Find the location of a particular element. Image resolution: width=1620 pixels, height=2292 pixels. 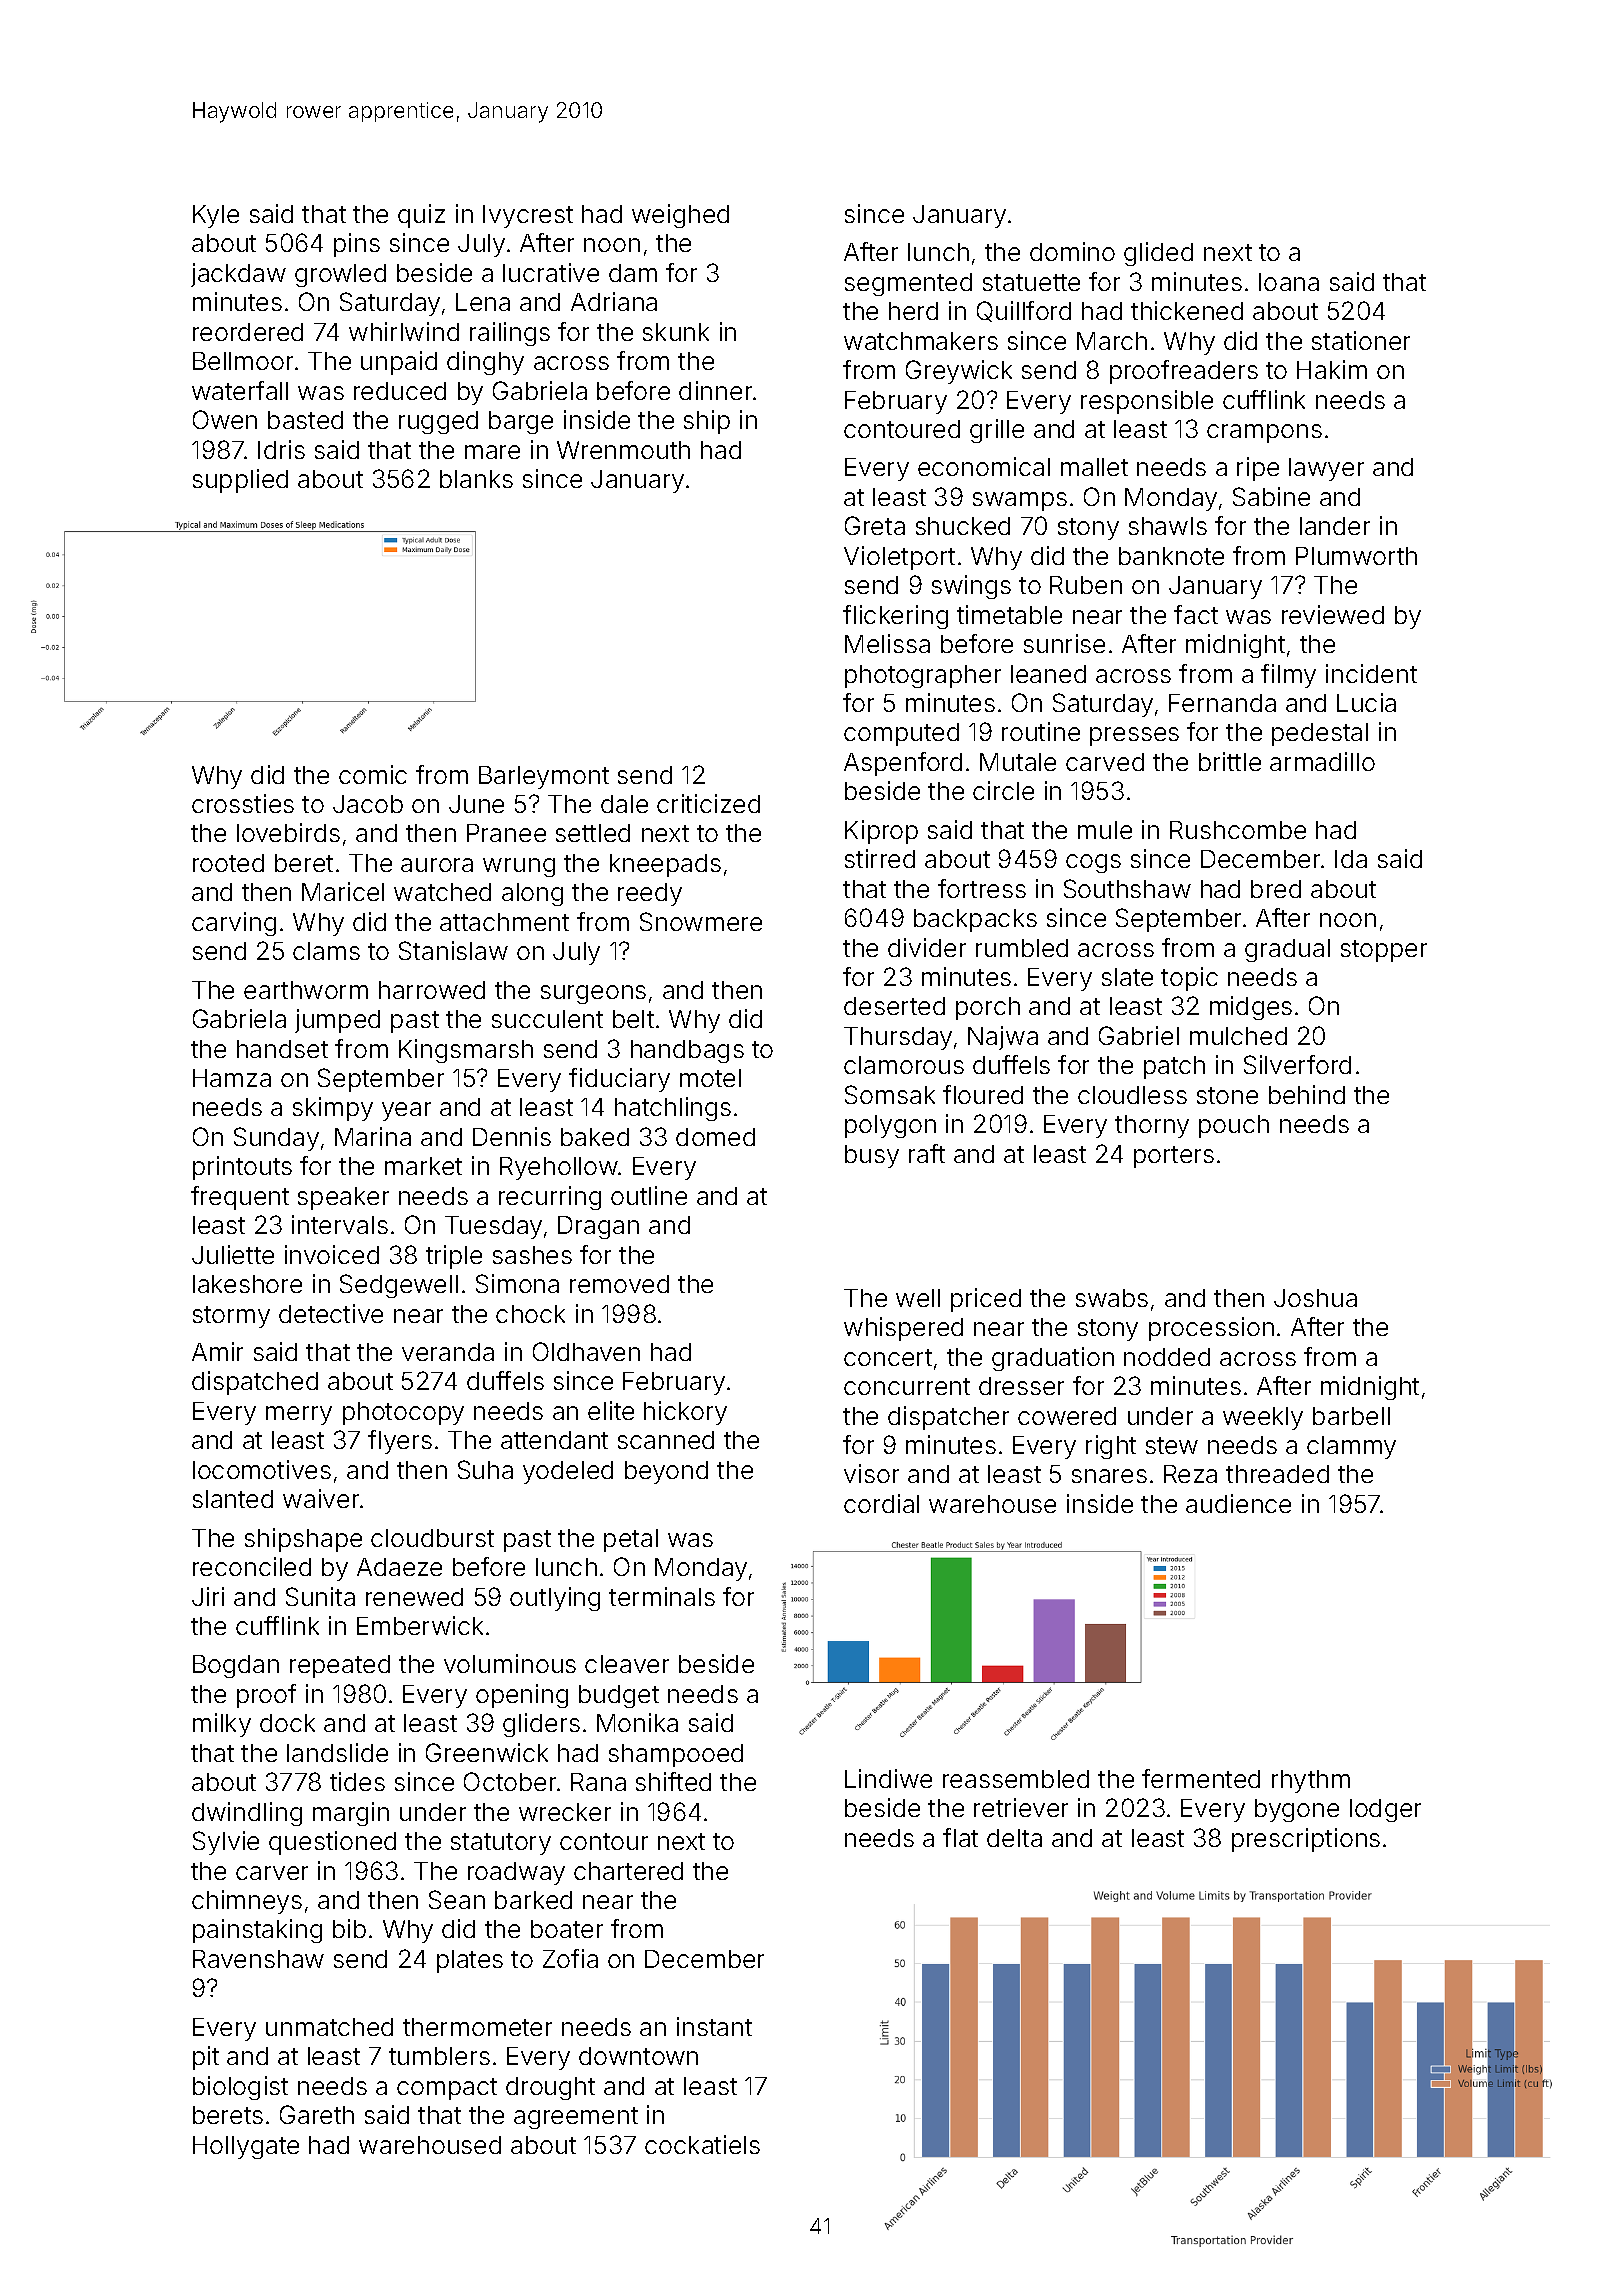

boater is located at coordinates (567, 1929).
